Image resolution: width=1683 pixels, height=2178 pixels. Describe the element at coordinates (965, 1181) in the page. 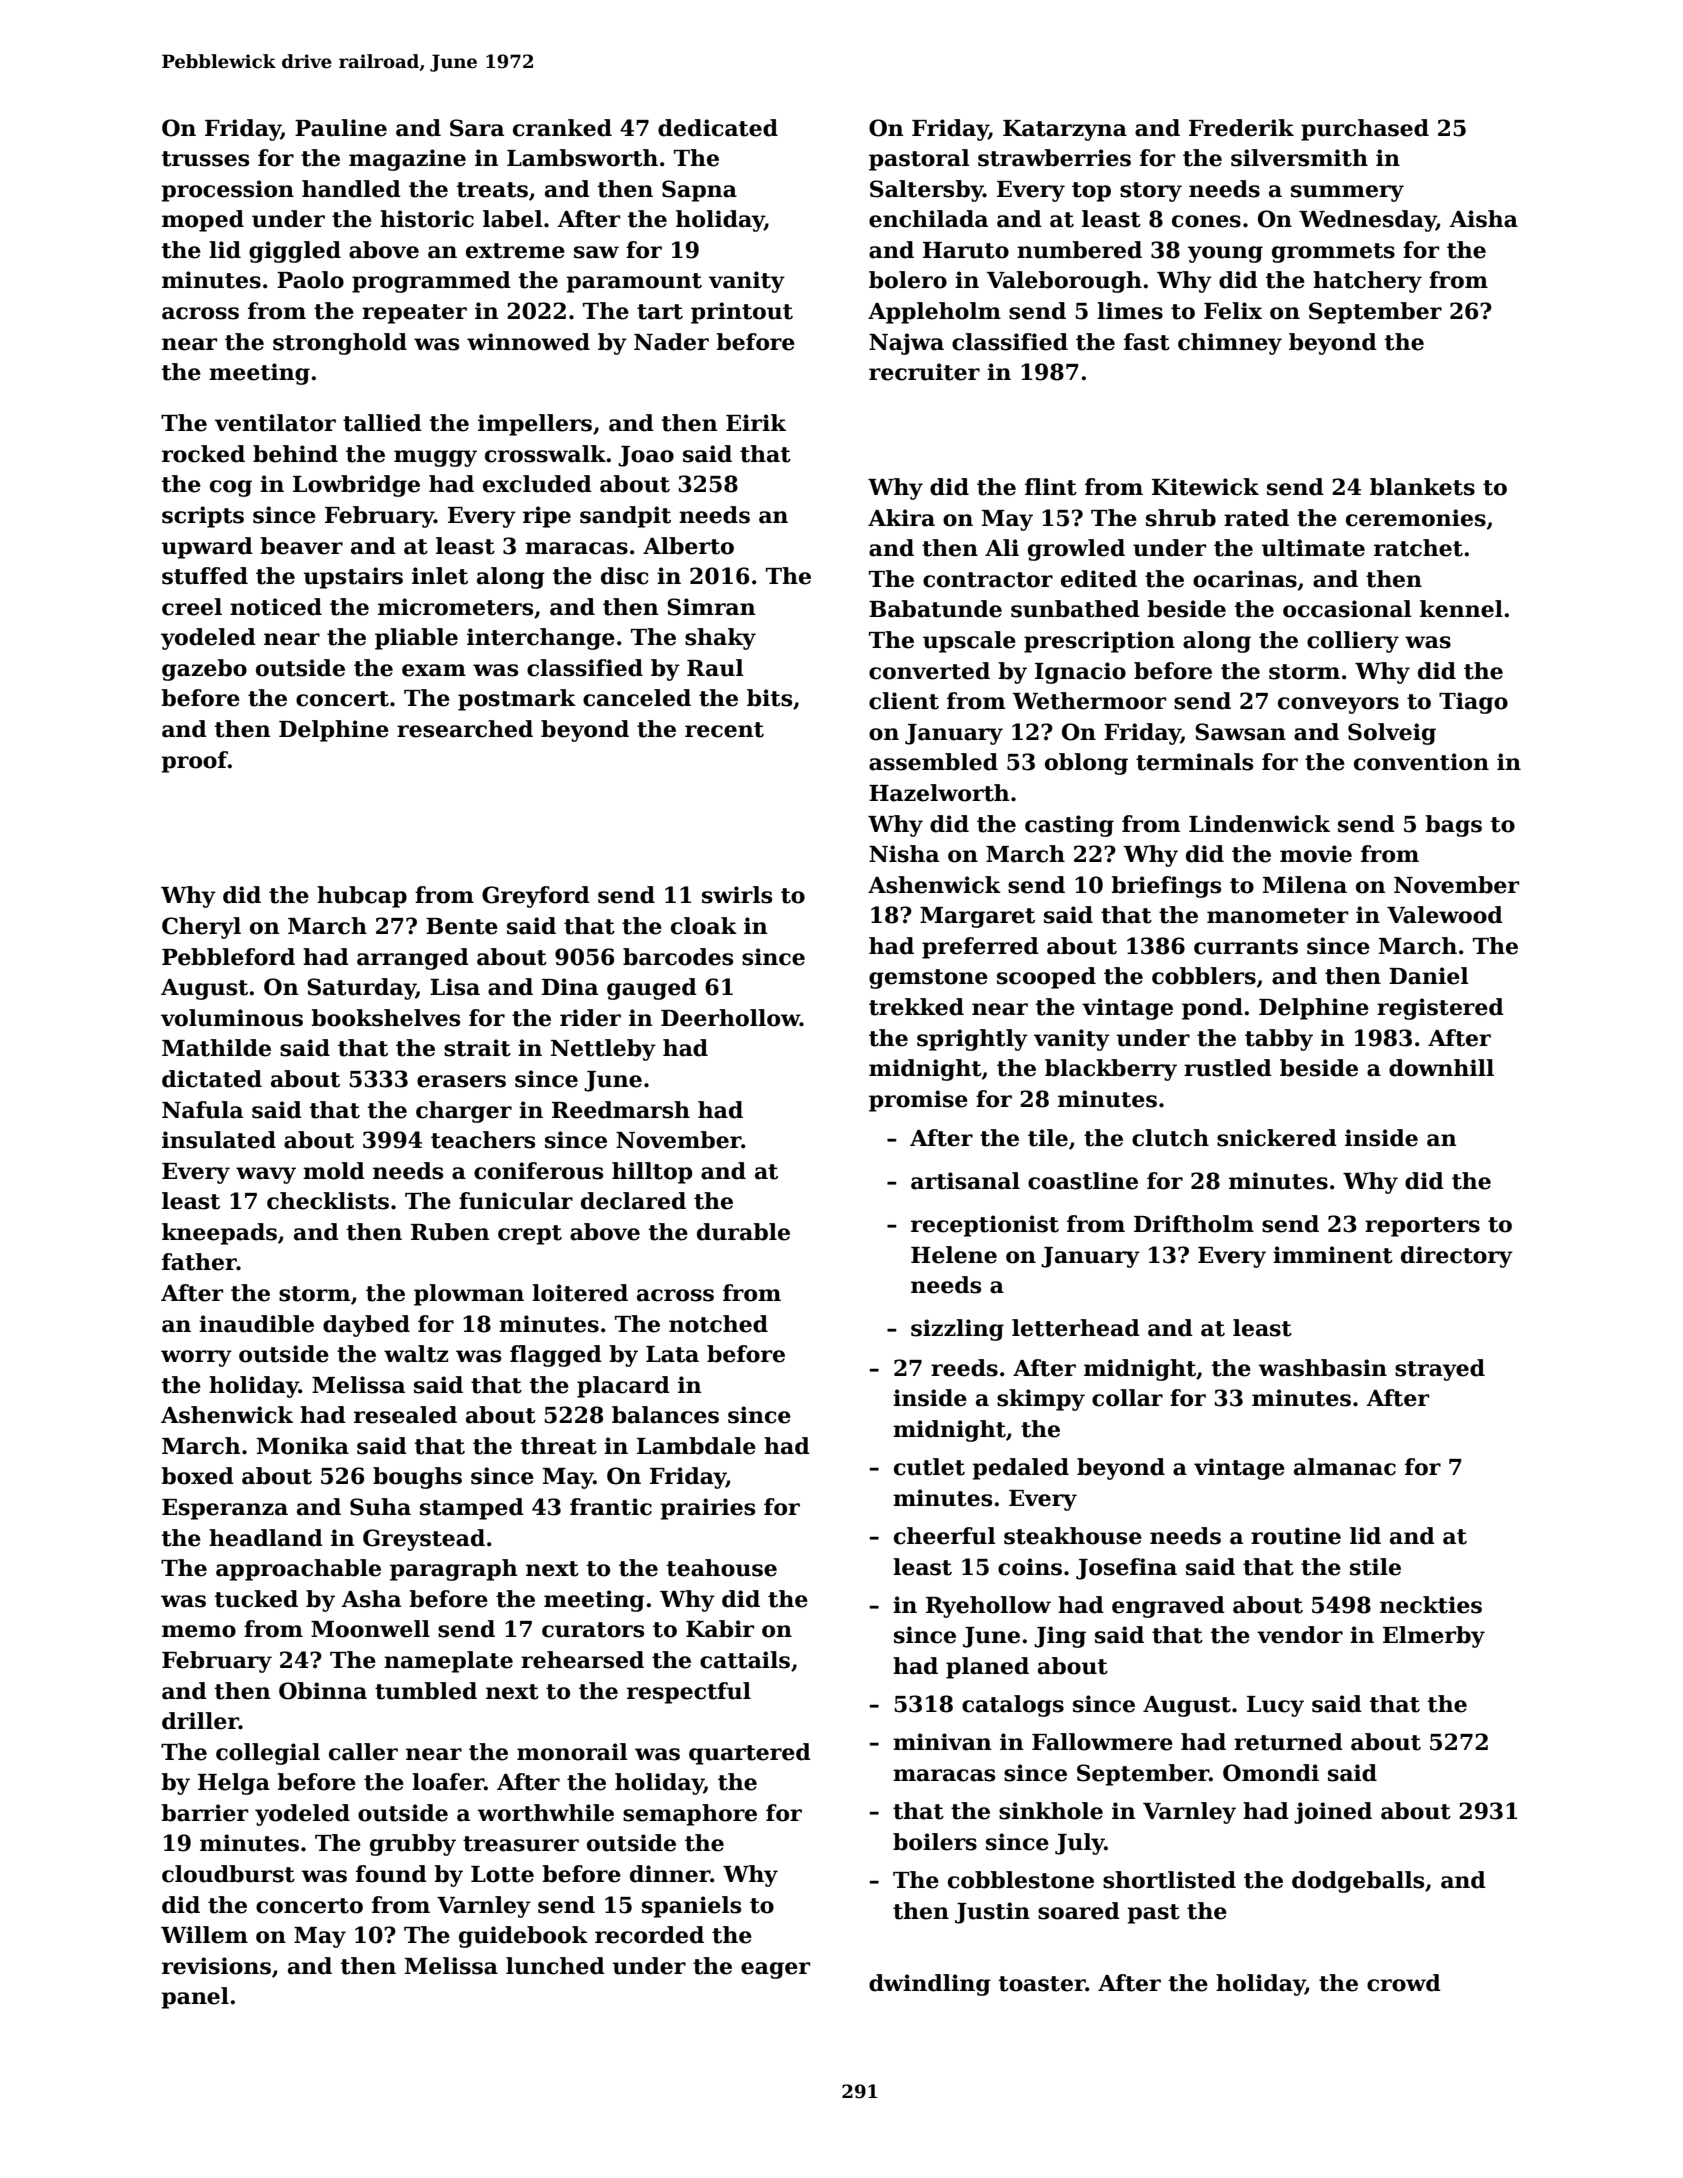

I see `artisanal` at that location.
